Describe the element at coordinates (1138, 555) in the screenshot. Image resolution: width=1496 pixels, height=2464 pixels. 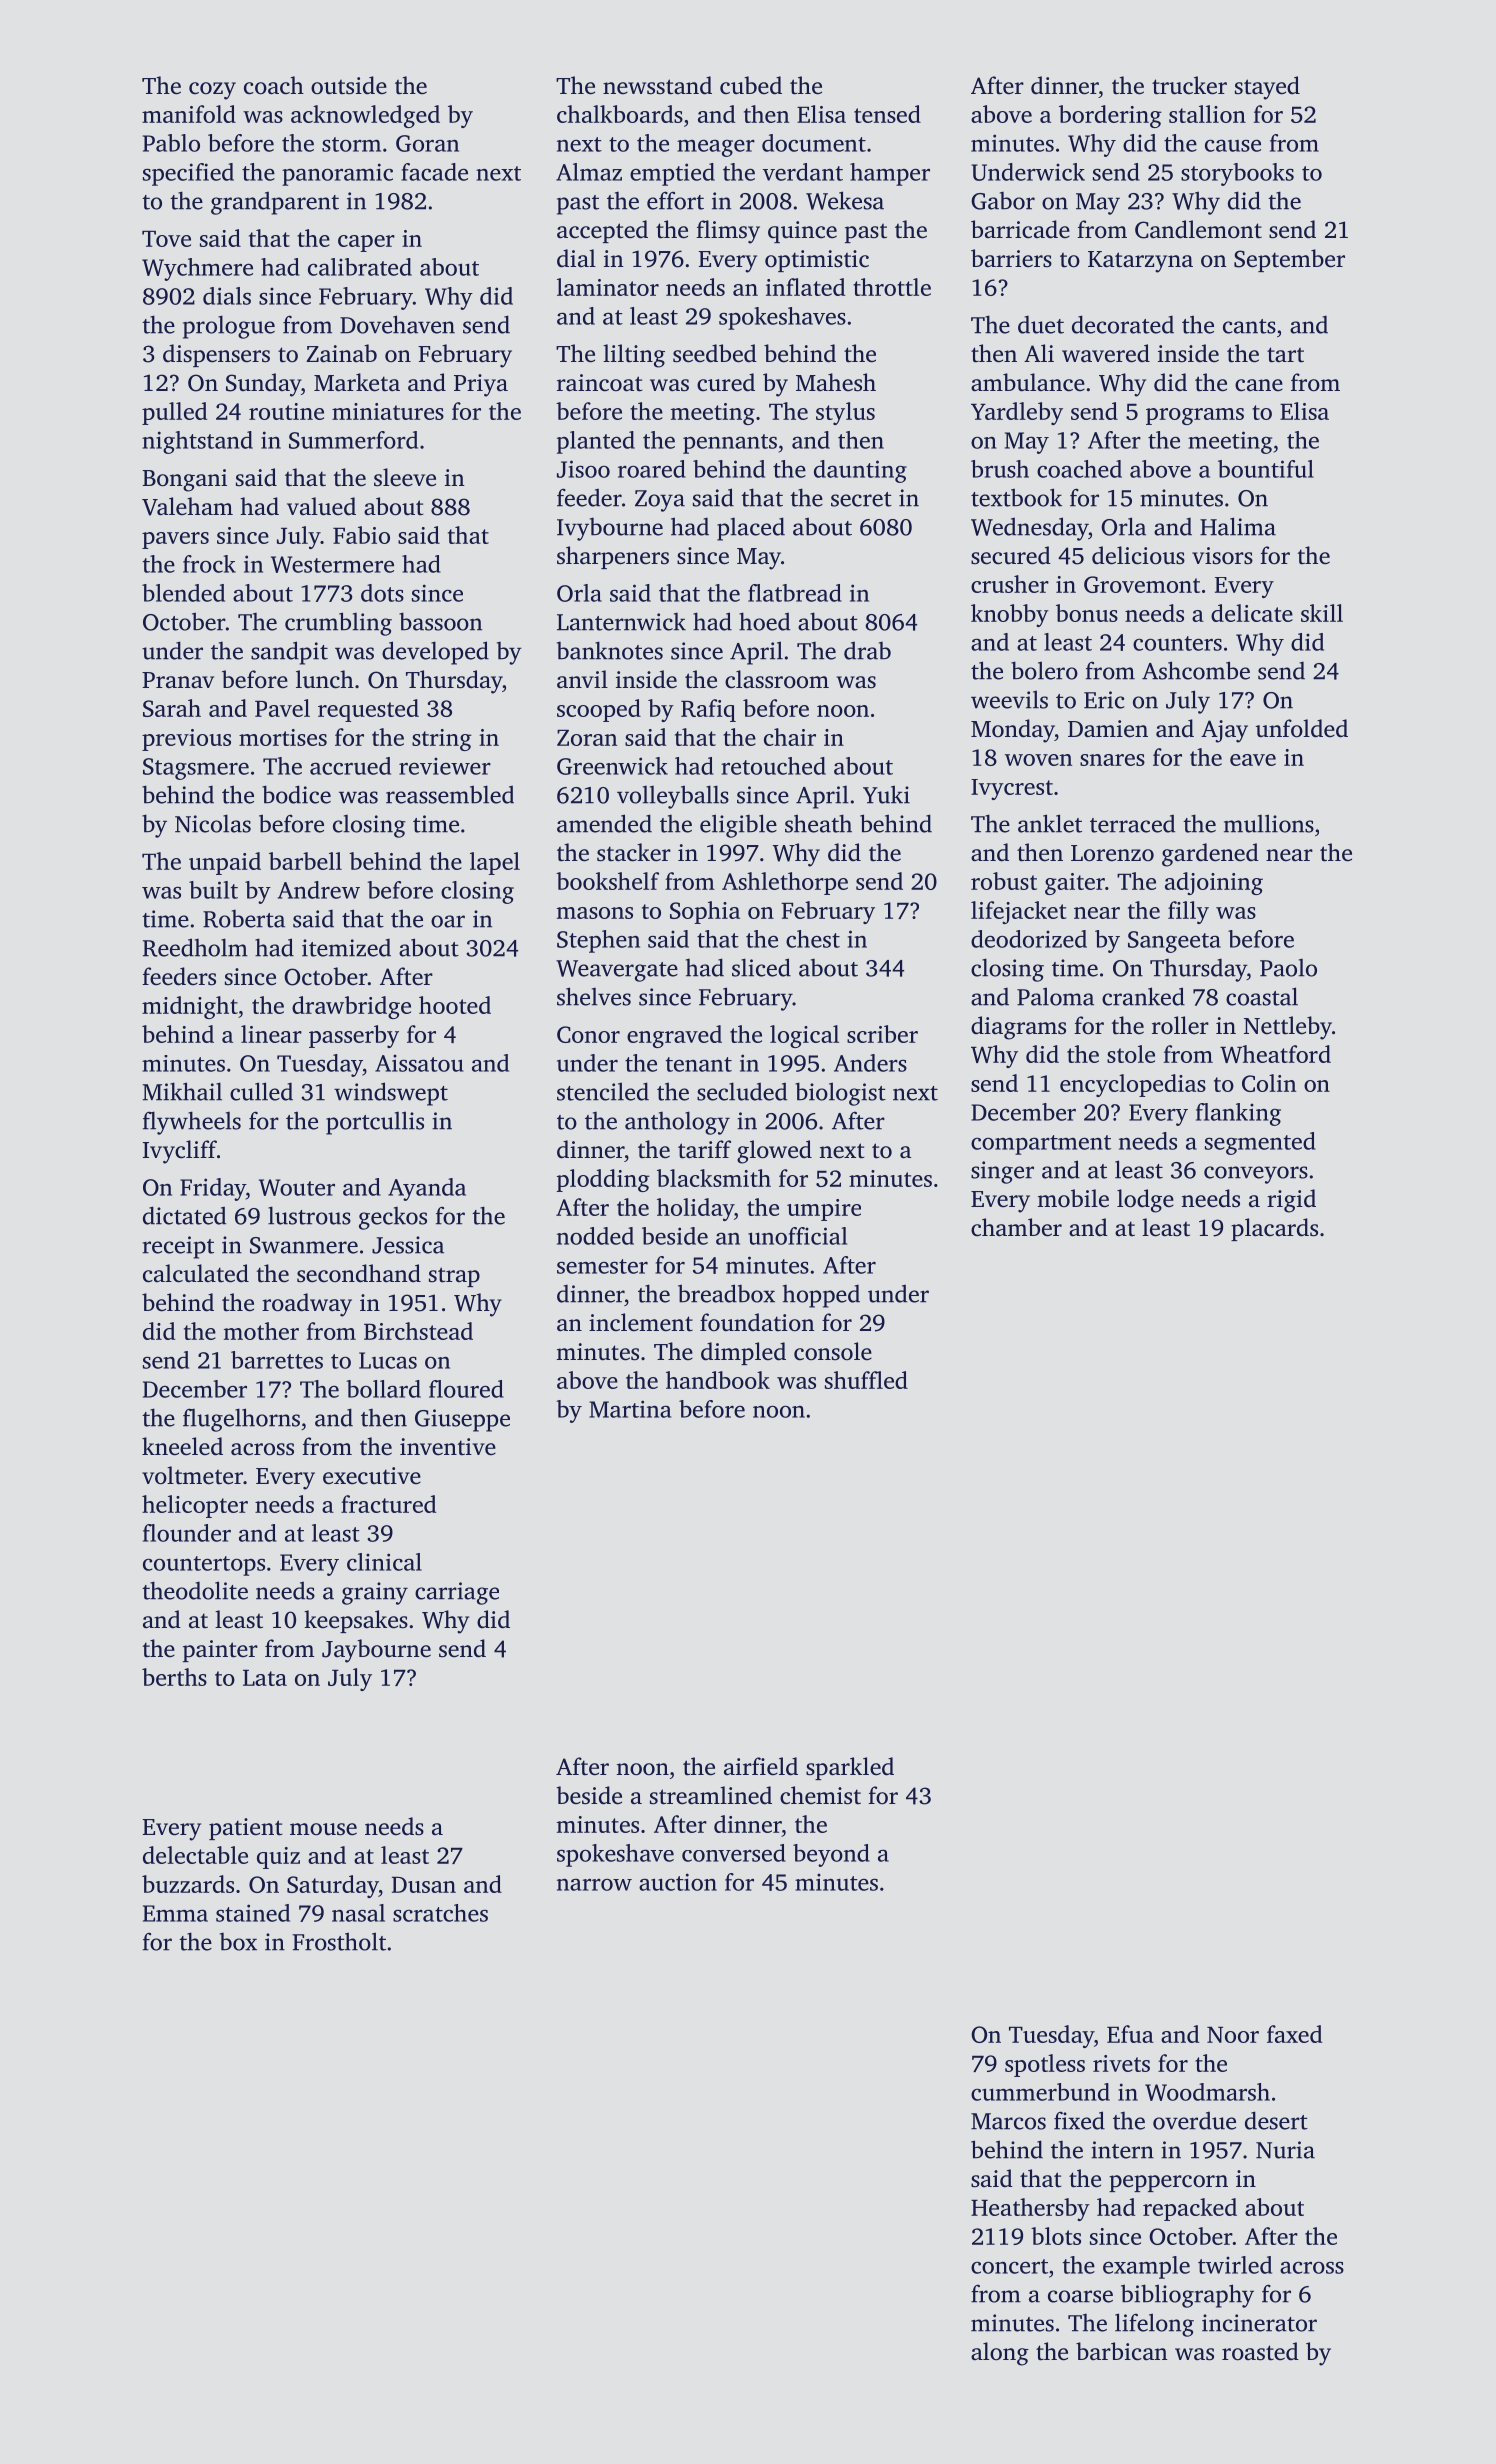
I see `delicious` at that location.
